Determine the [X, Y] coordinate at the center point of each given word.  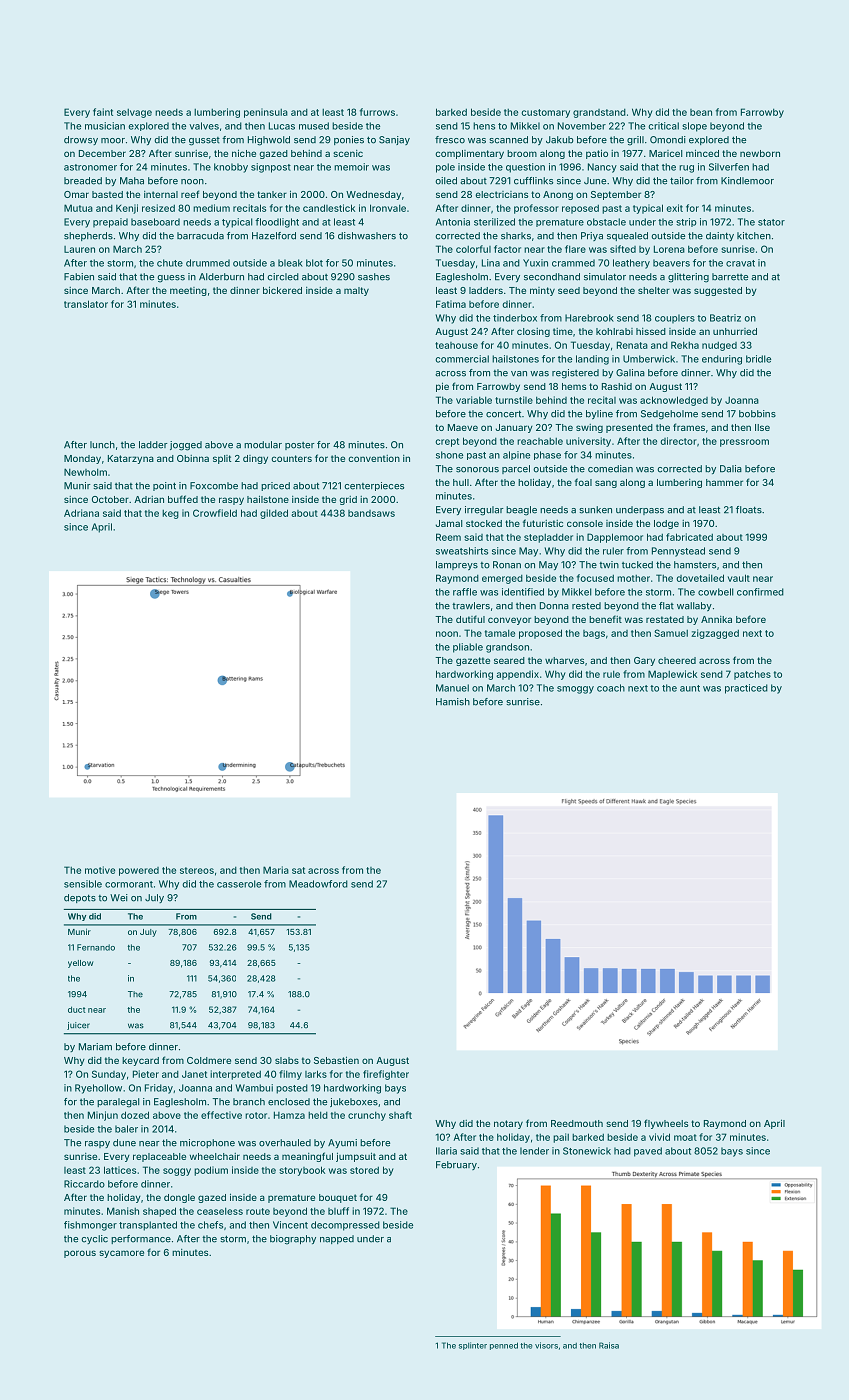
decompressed [345, 1226]
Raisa [609, 1345]
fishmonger [90, 1226]
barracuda [200, 236]
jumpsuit [356, 1157]
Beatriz [725, 318]
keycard [140, 1061]
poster [300, 446]
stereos [197, 870]
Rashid [617, 386]
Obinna [193, 458]
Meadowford [318, 884]
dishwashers [367, 236]
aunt [690, 688]
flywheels [666, 1124]
